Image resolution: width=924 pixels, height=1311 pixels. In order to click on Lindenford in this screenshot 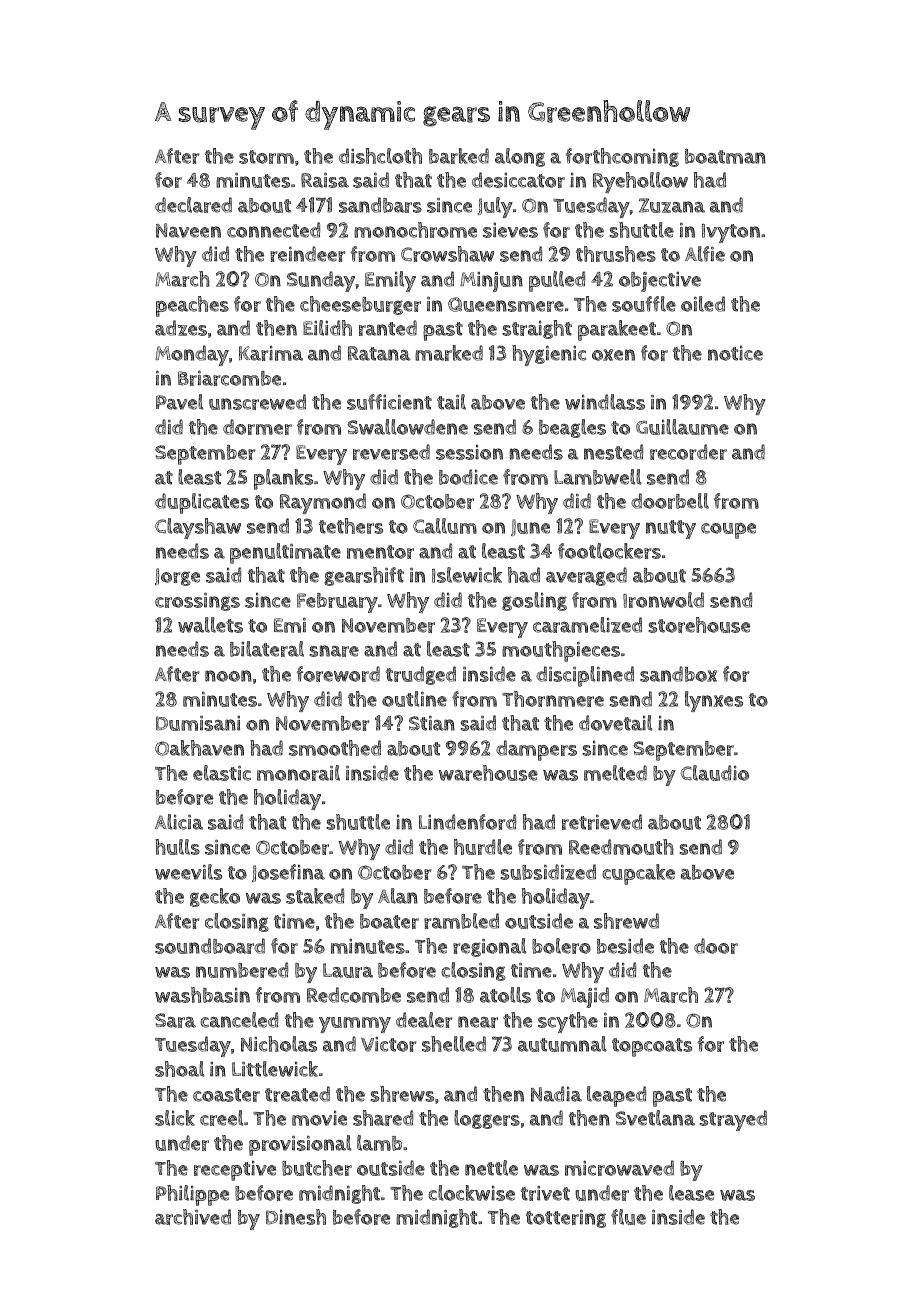, I will do `click(467, 822)`.
